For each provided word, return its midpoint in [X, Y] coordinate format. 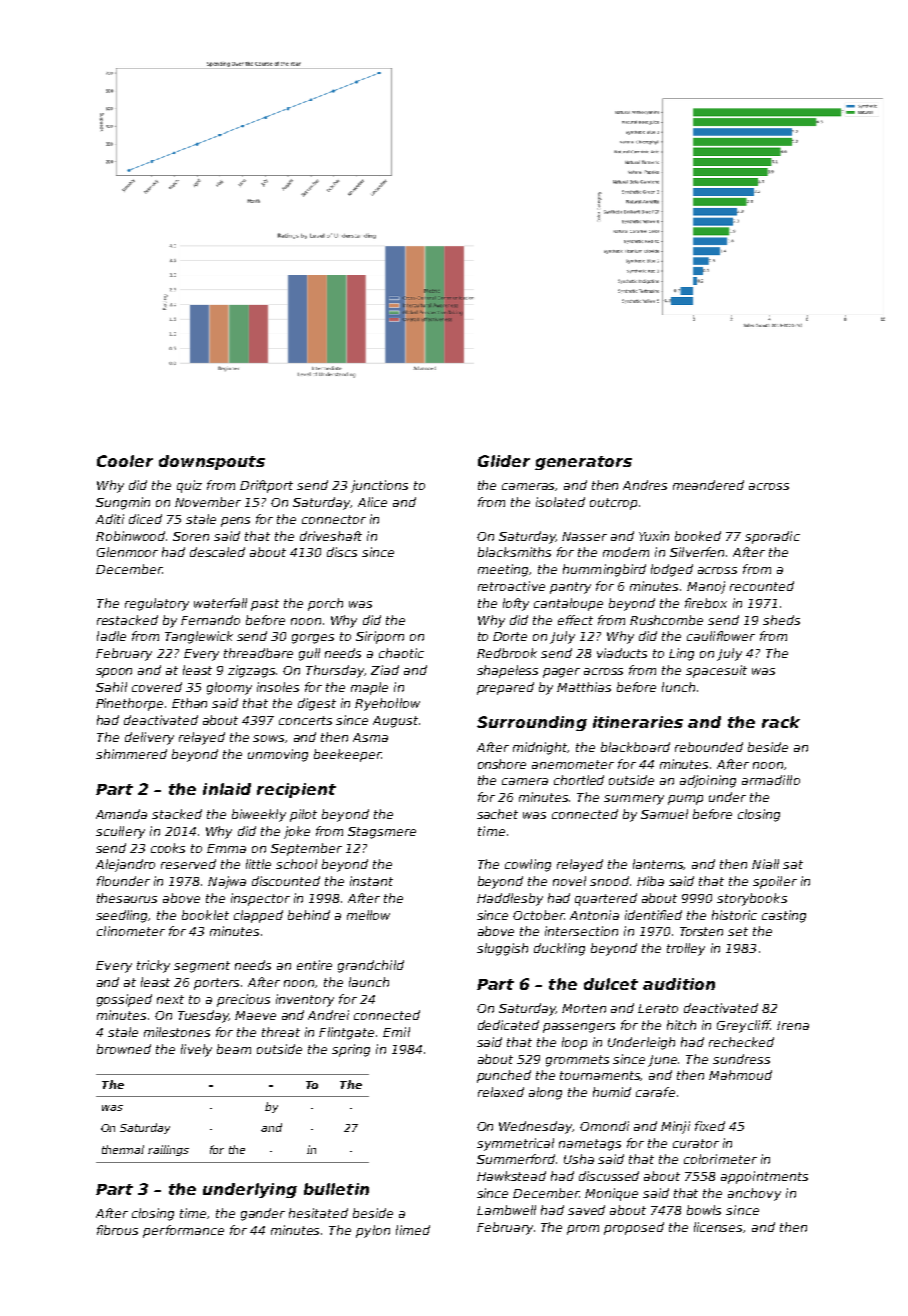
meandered [708, 485]
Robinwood [130, 536]
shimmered [131, 754]
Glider [504, 461]
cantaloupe [568, 604]
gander [263, 1214]
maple [369, 688]
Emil [396, 1032]
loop [574, 1043]
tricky [153, 966]
